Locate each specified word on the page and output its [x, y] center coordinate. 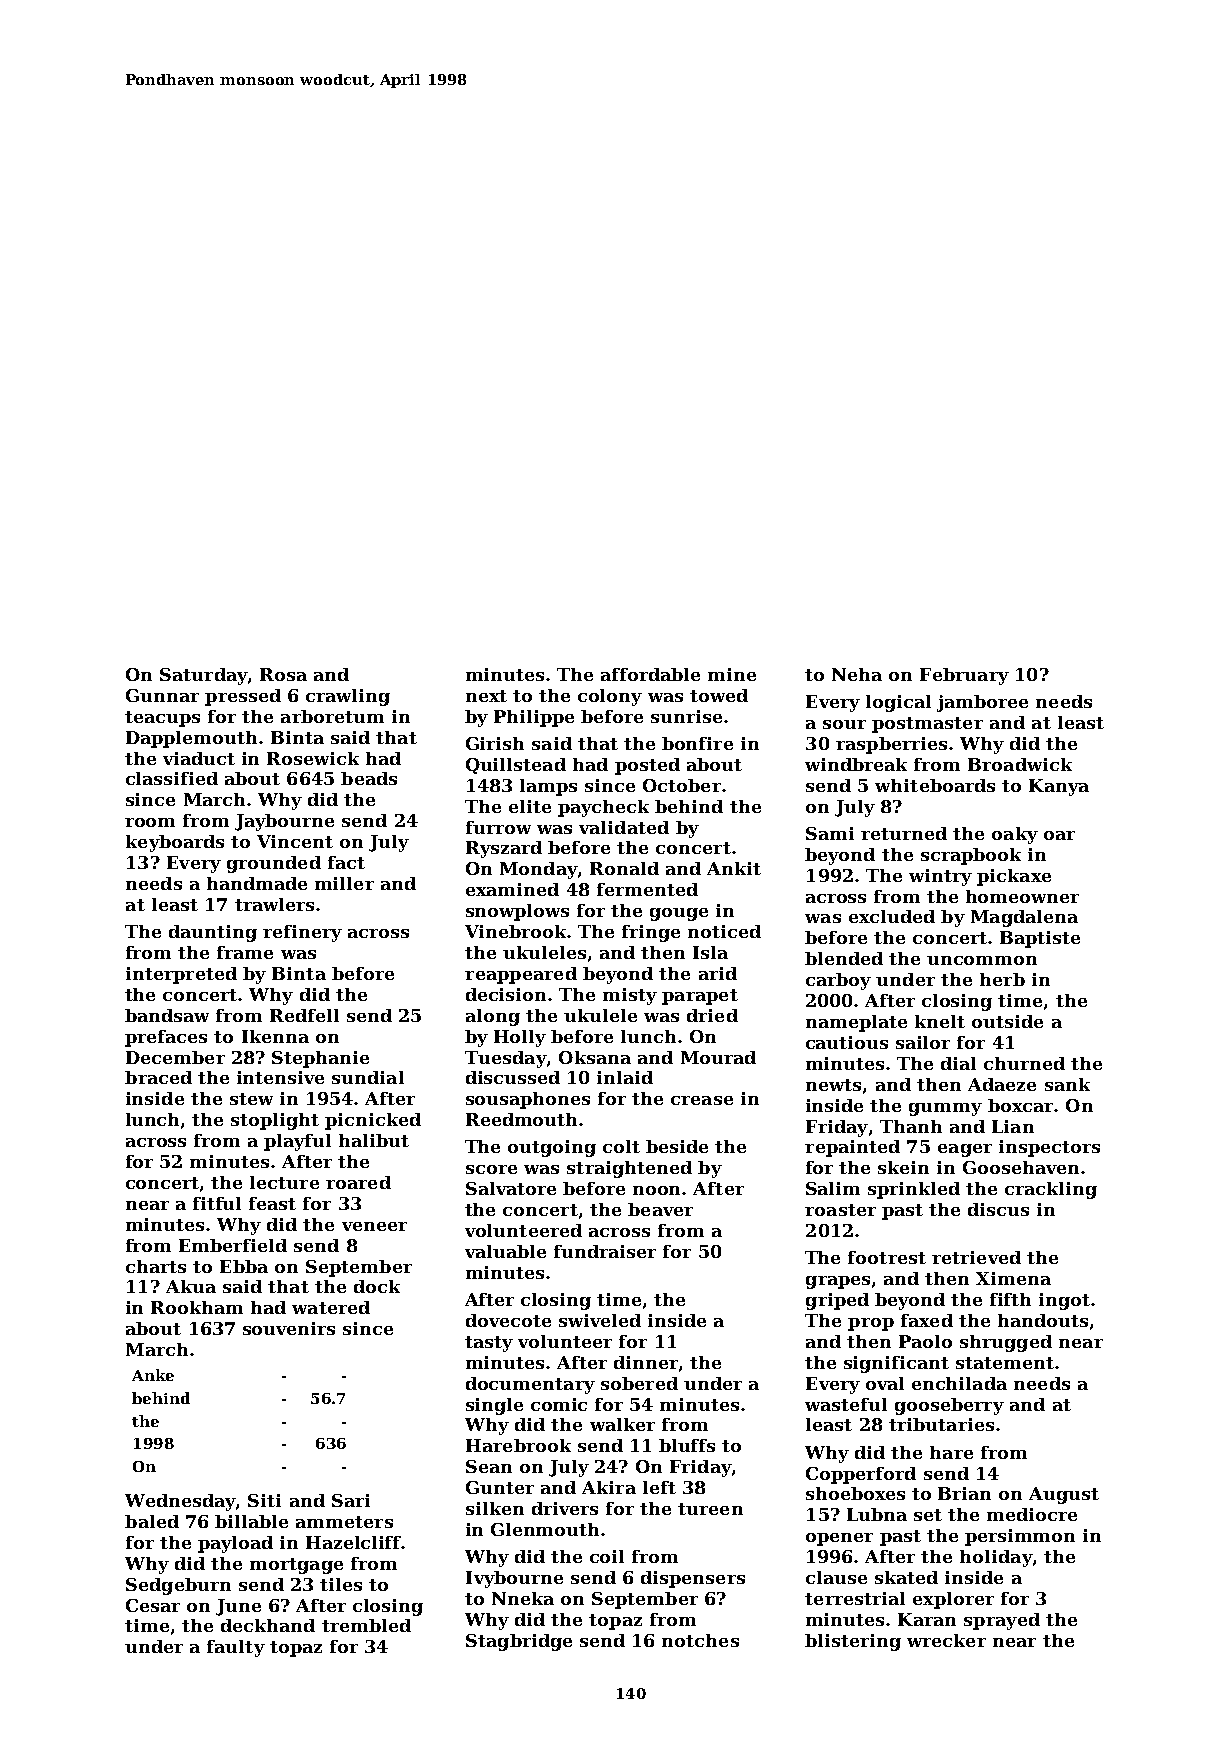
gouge [679, 914]
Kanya [1059, 787]
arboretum [332, 716]
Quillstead [516, 766]
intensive [280, 1077]
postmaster [927, 725]
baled [152, 1521]
